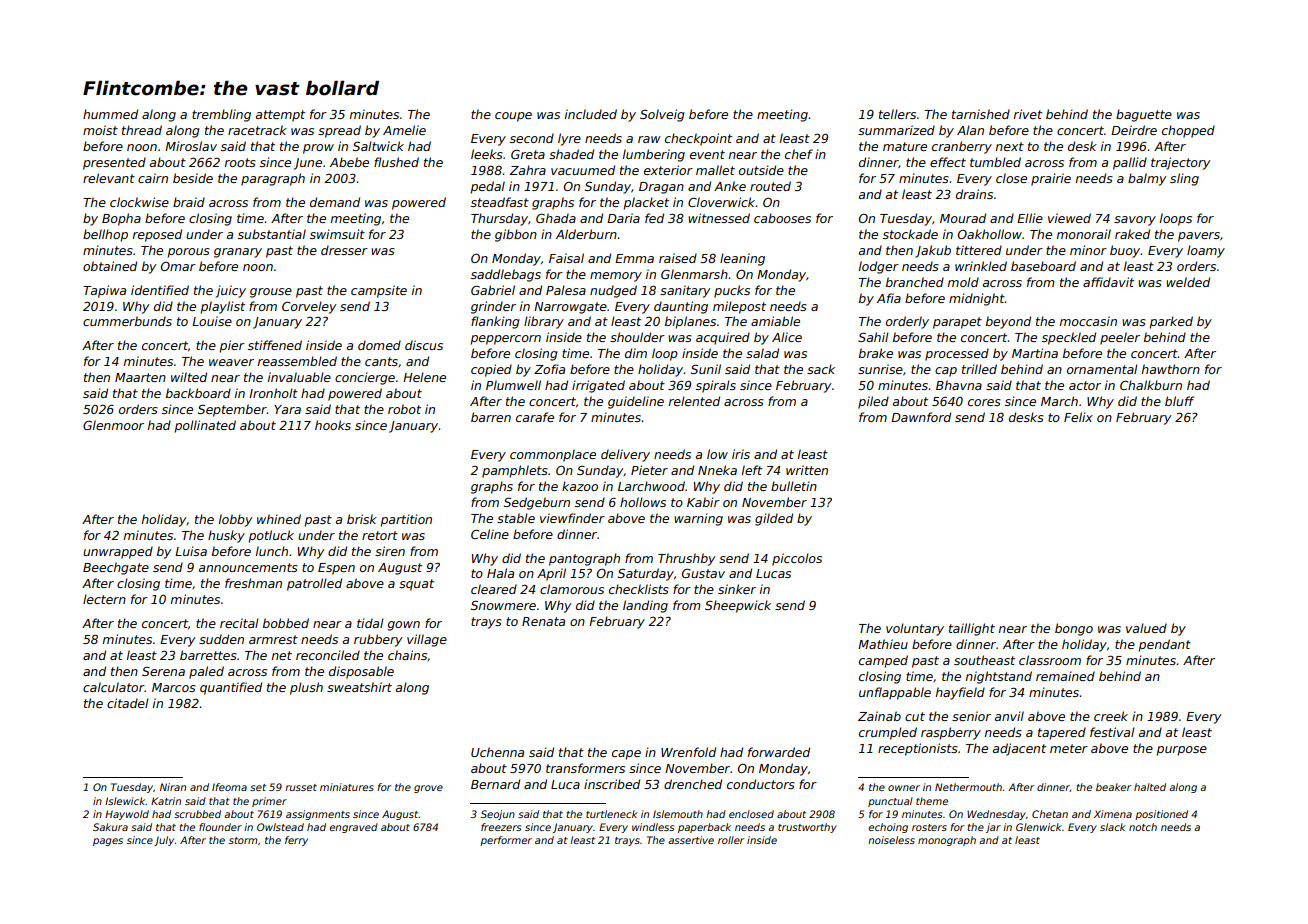  What do you see at coordinates (586, 234) in the screenshot?
I see `Alderburn` at bounding box center [586, 234].
